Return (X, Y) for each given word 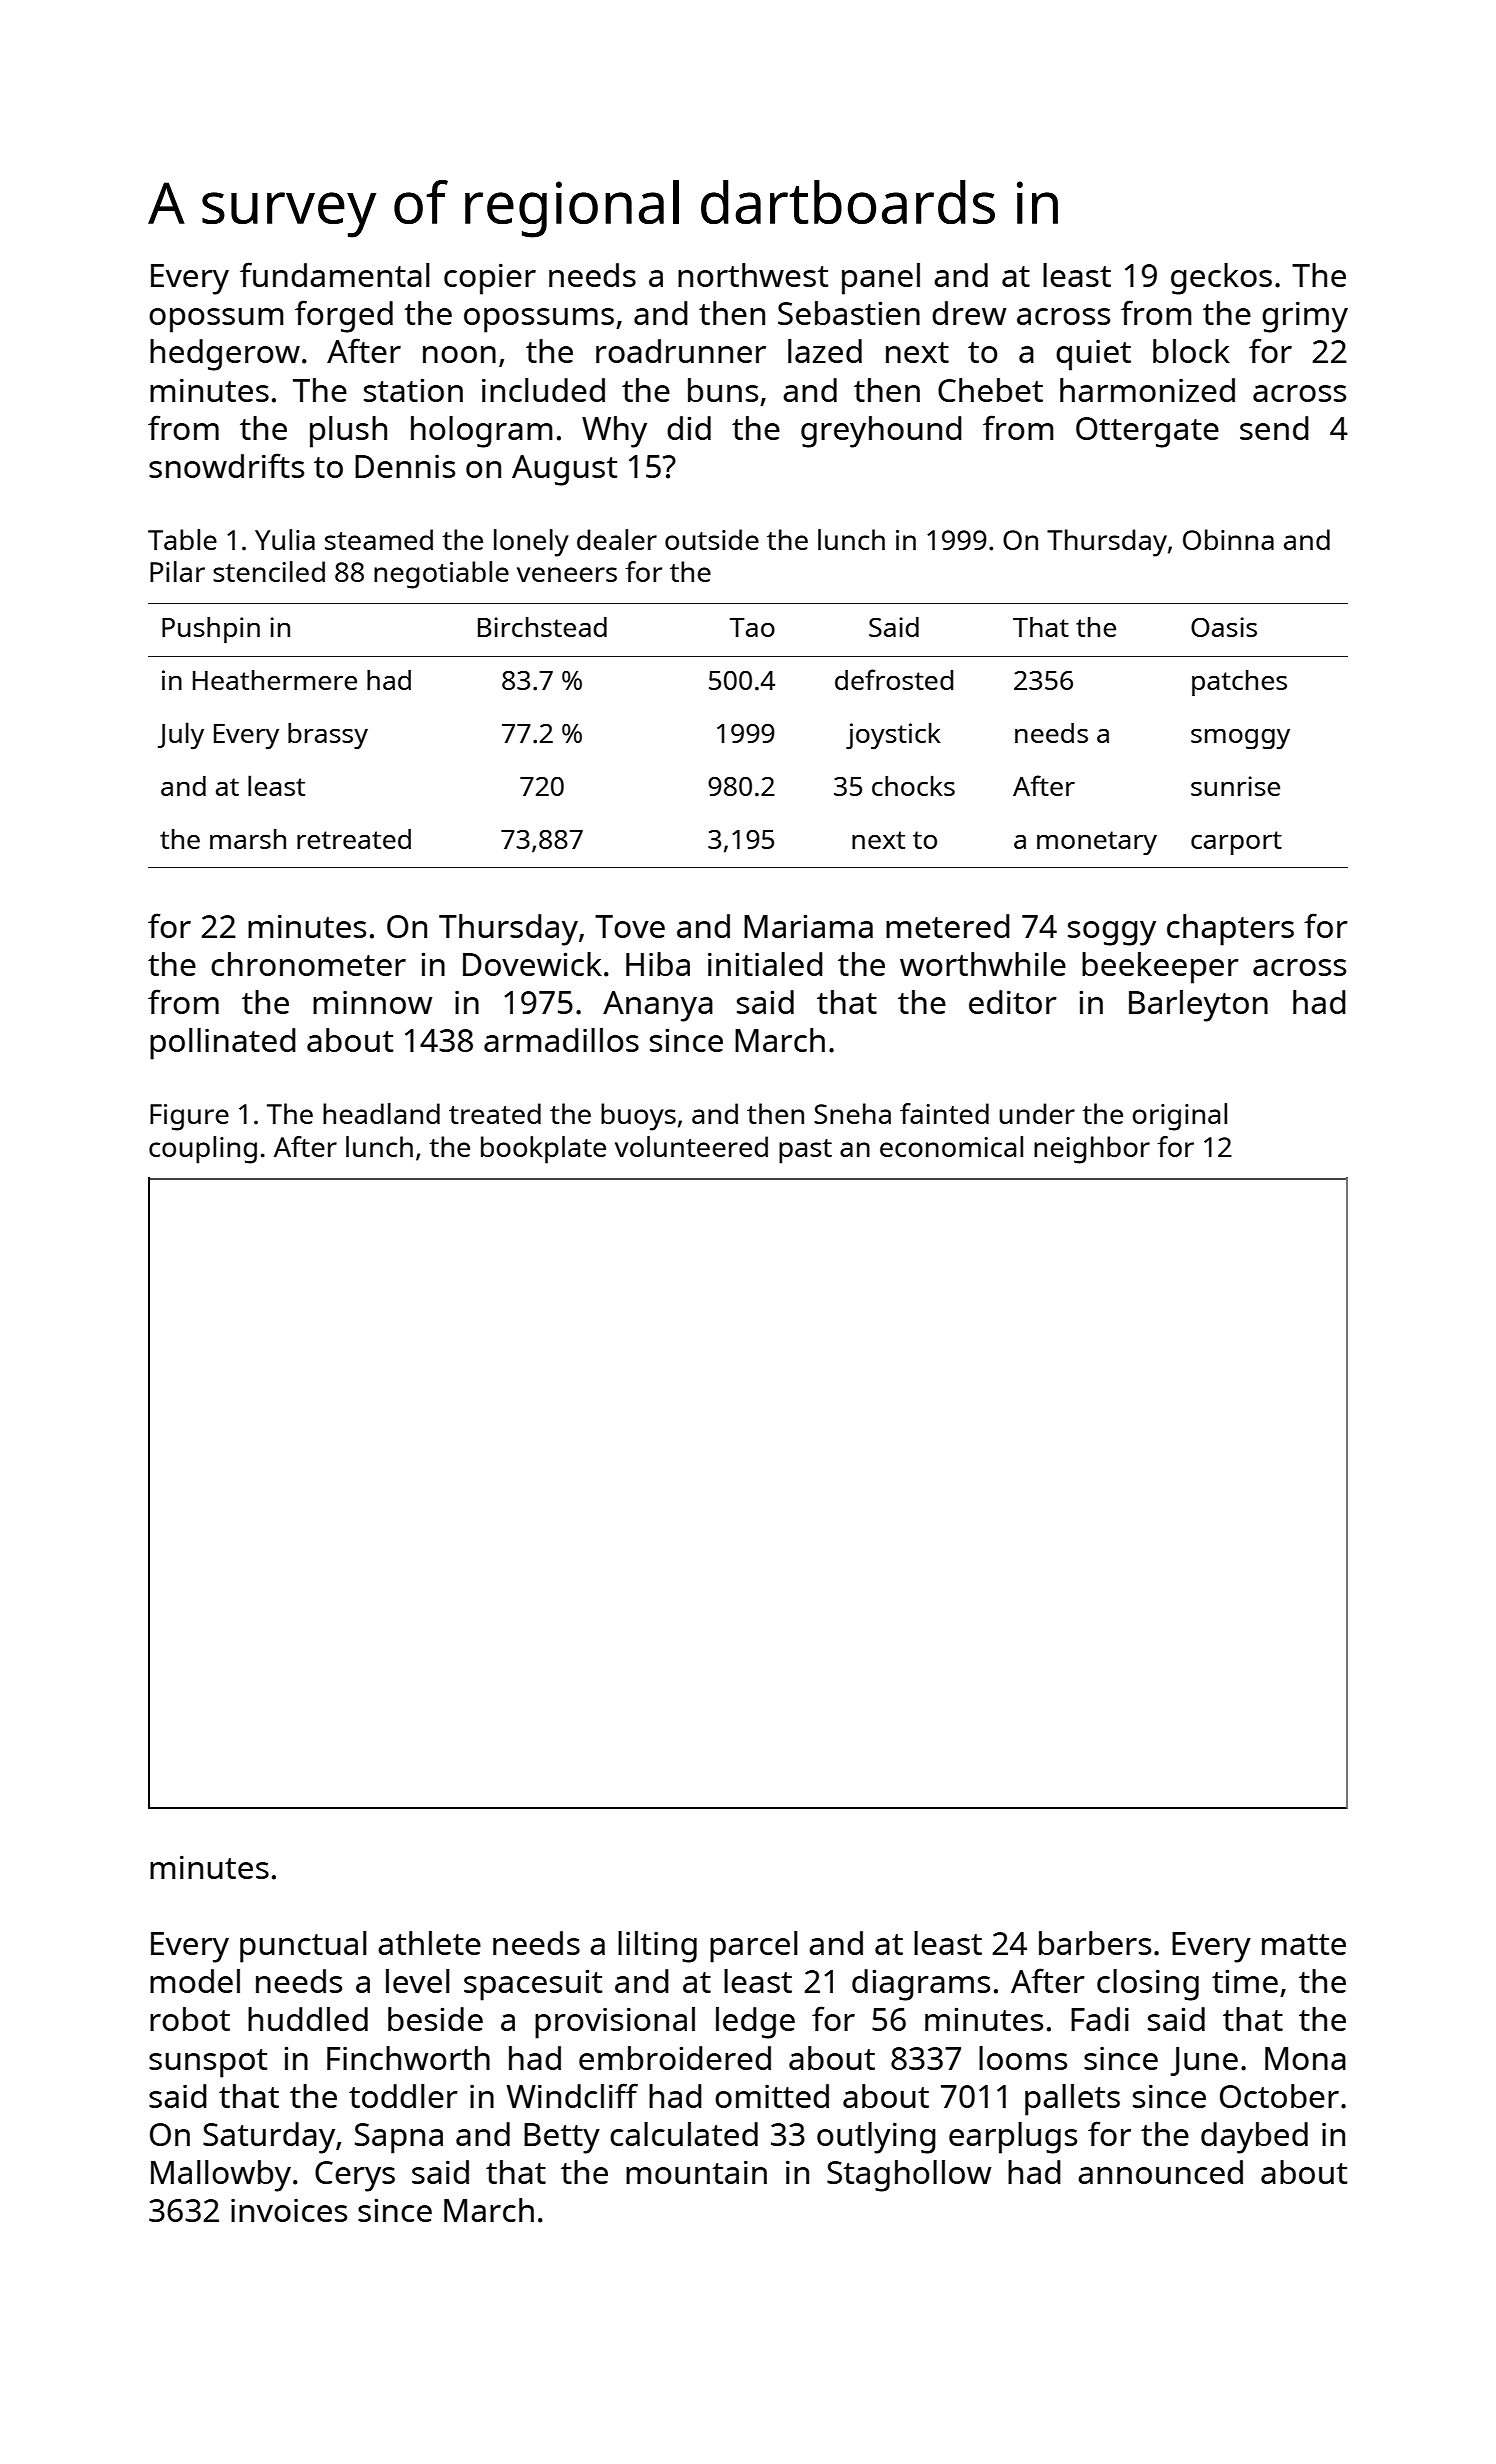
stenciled (269, 571)
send (1274, 428)
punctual (303, 1947)
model (195, 1981)
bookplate (543, 1150)
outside (712, 539)
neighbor (1092, 1150)
